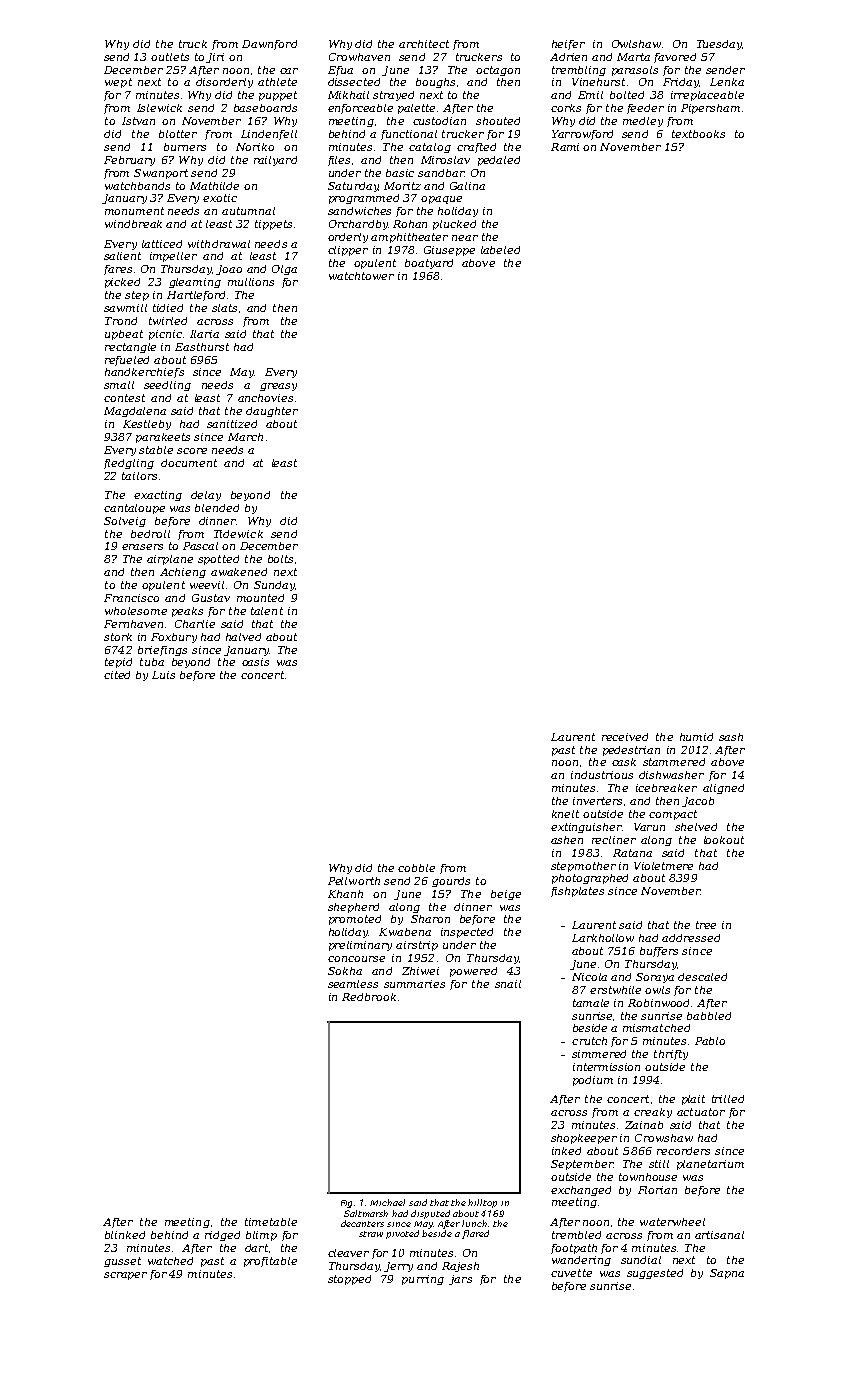 Image resolution: width=849 pixels, height=1400 pixels. I want to click on ashen, so click(567, 840).
